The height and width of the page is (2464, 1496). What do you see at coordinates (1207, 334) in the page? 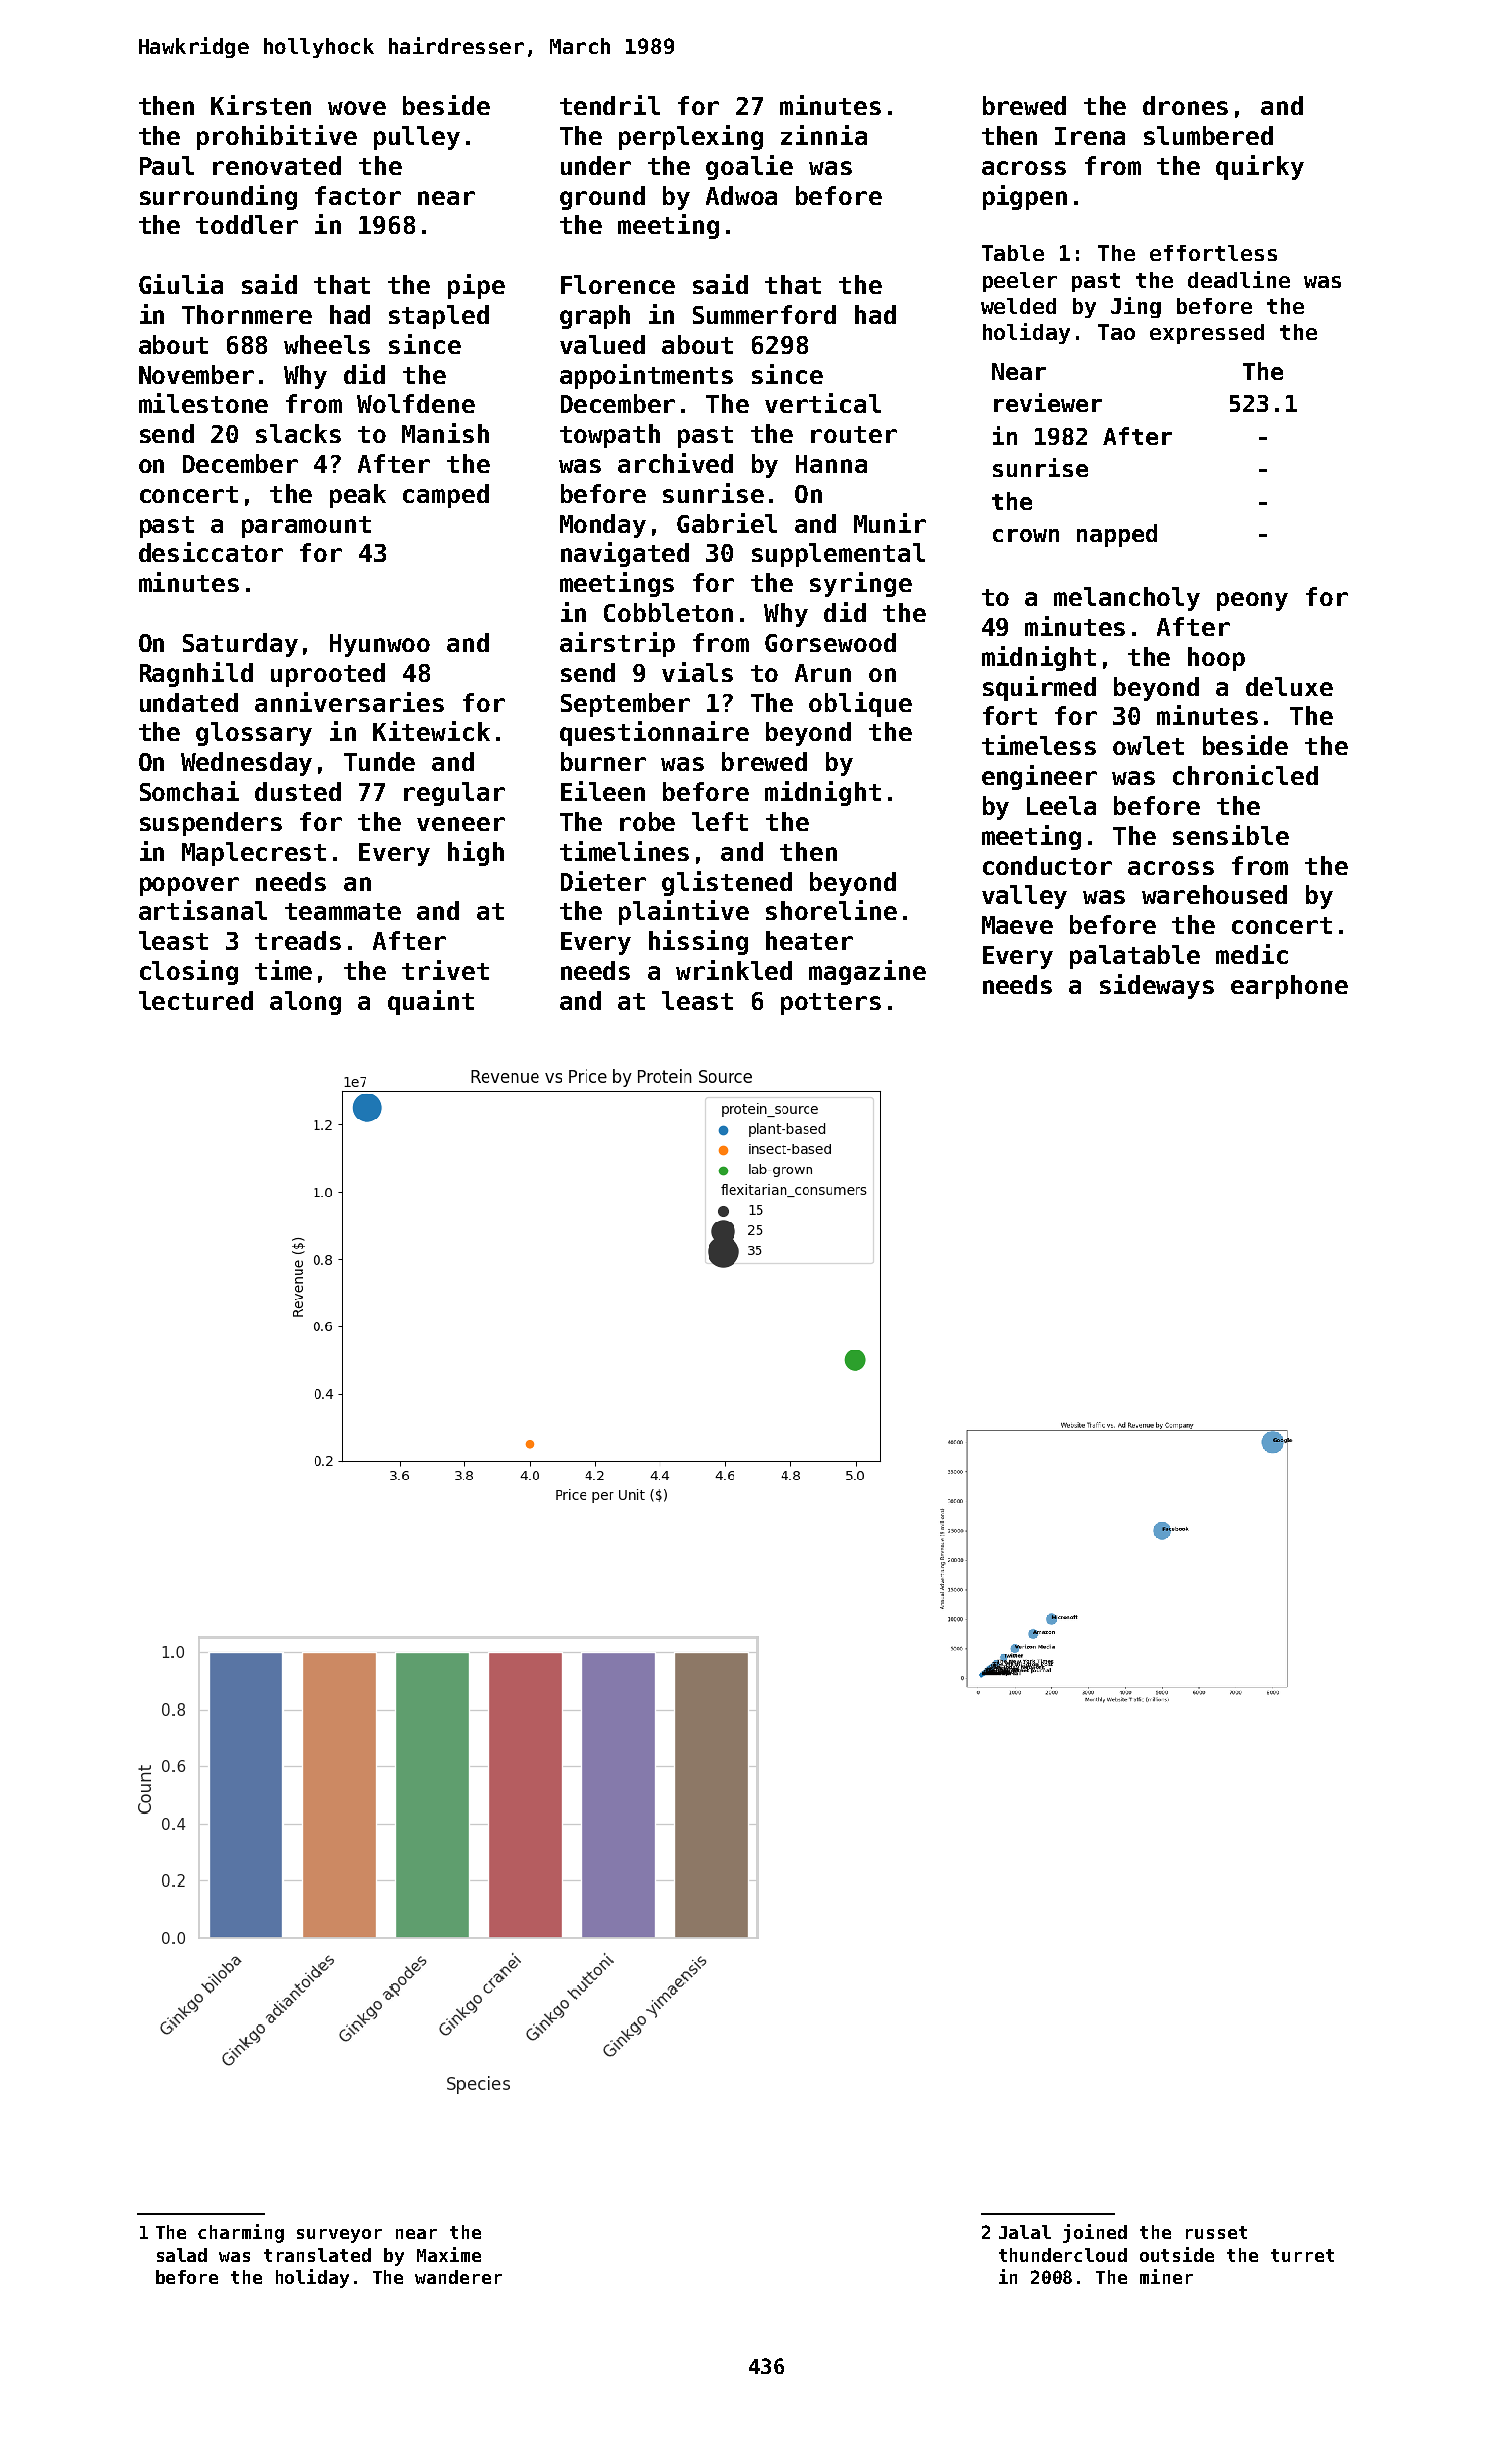
I see `expressed` at bounding box center [1207, 334].
